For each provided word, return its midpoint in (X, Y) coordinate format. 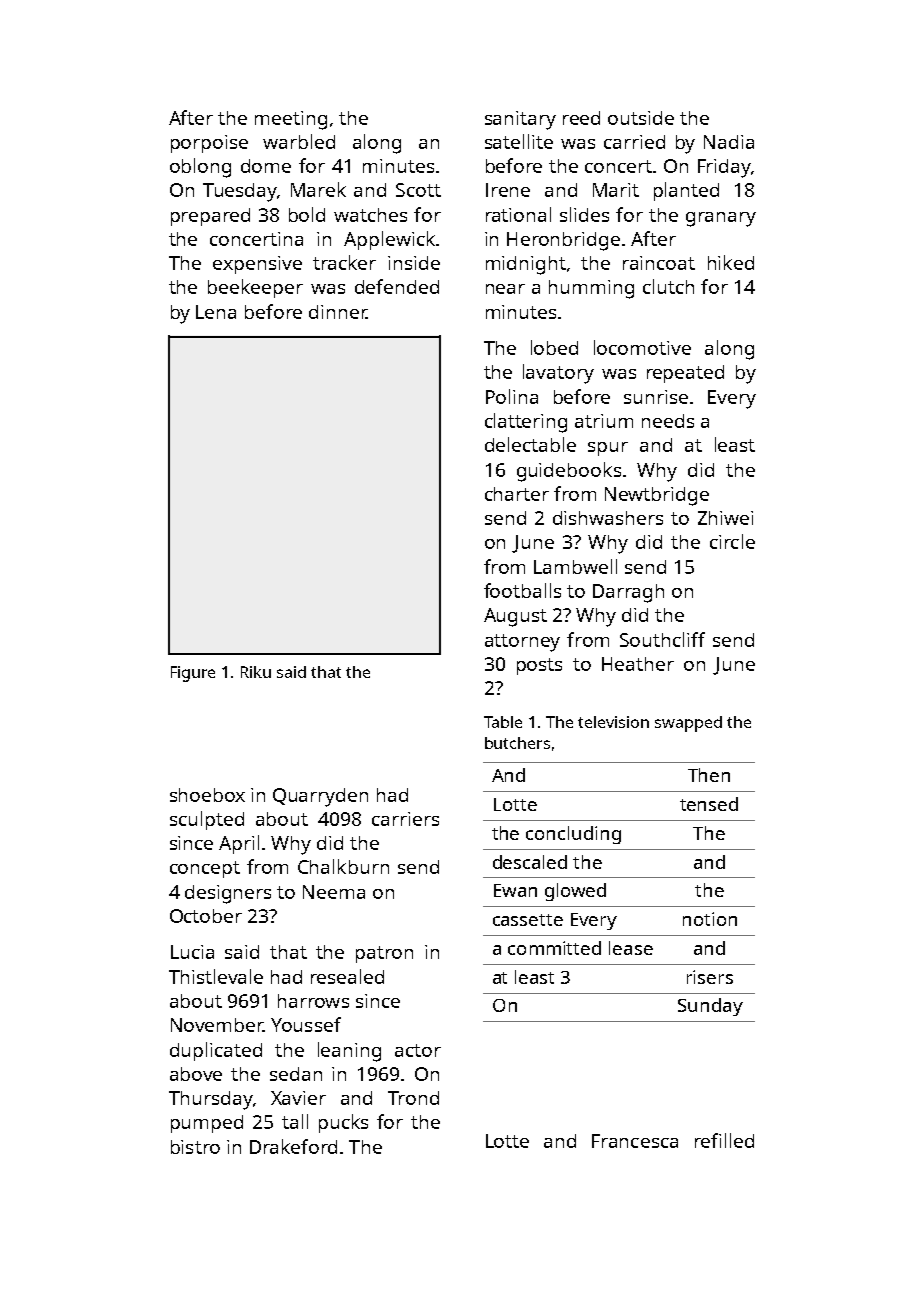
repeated (685, 374)
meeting (291, 120)
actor (418, 1050)
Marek (318, 189)
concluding (573, 835)
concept (205, 869)
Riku (256, 672)
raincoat (659, 263)
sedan (296, 1074)
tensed (709, 804)
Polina (512, 396)
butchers (517, 743)
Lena (216, 312)
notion (710, 919)
